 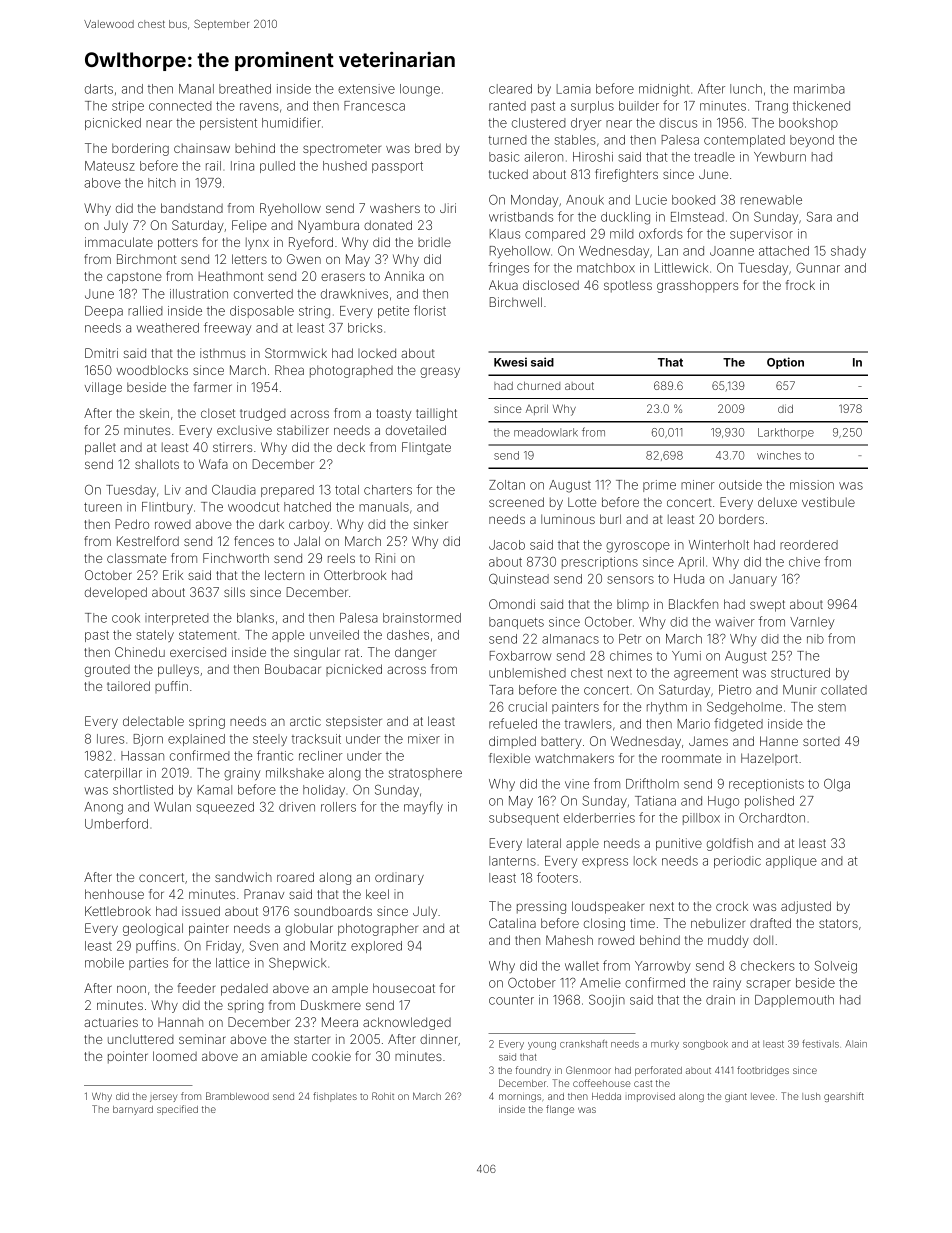 What do you see at coordinates (243, 877) in the screenshot?
I see `sandwich` at bounding box center [243, 877].
